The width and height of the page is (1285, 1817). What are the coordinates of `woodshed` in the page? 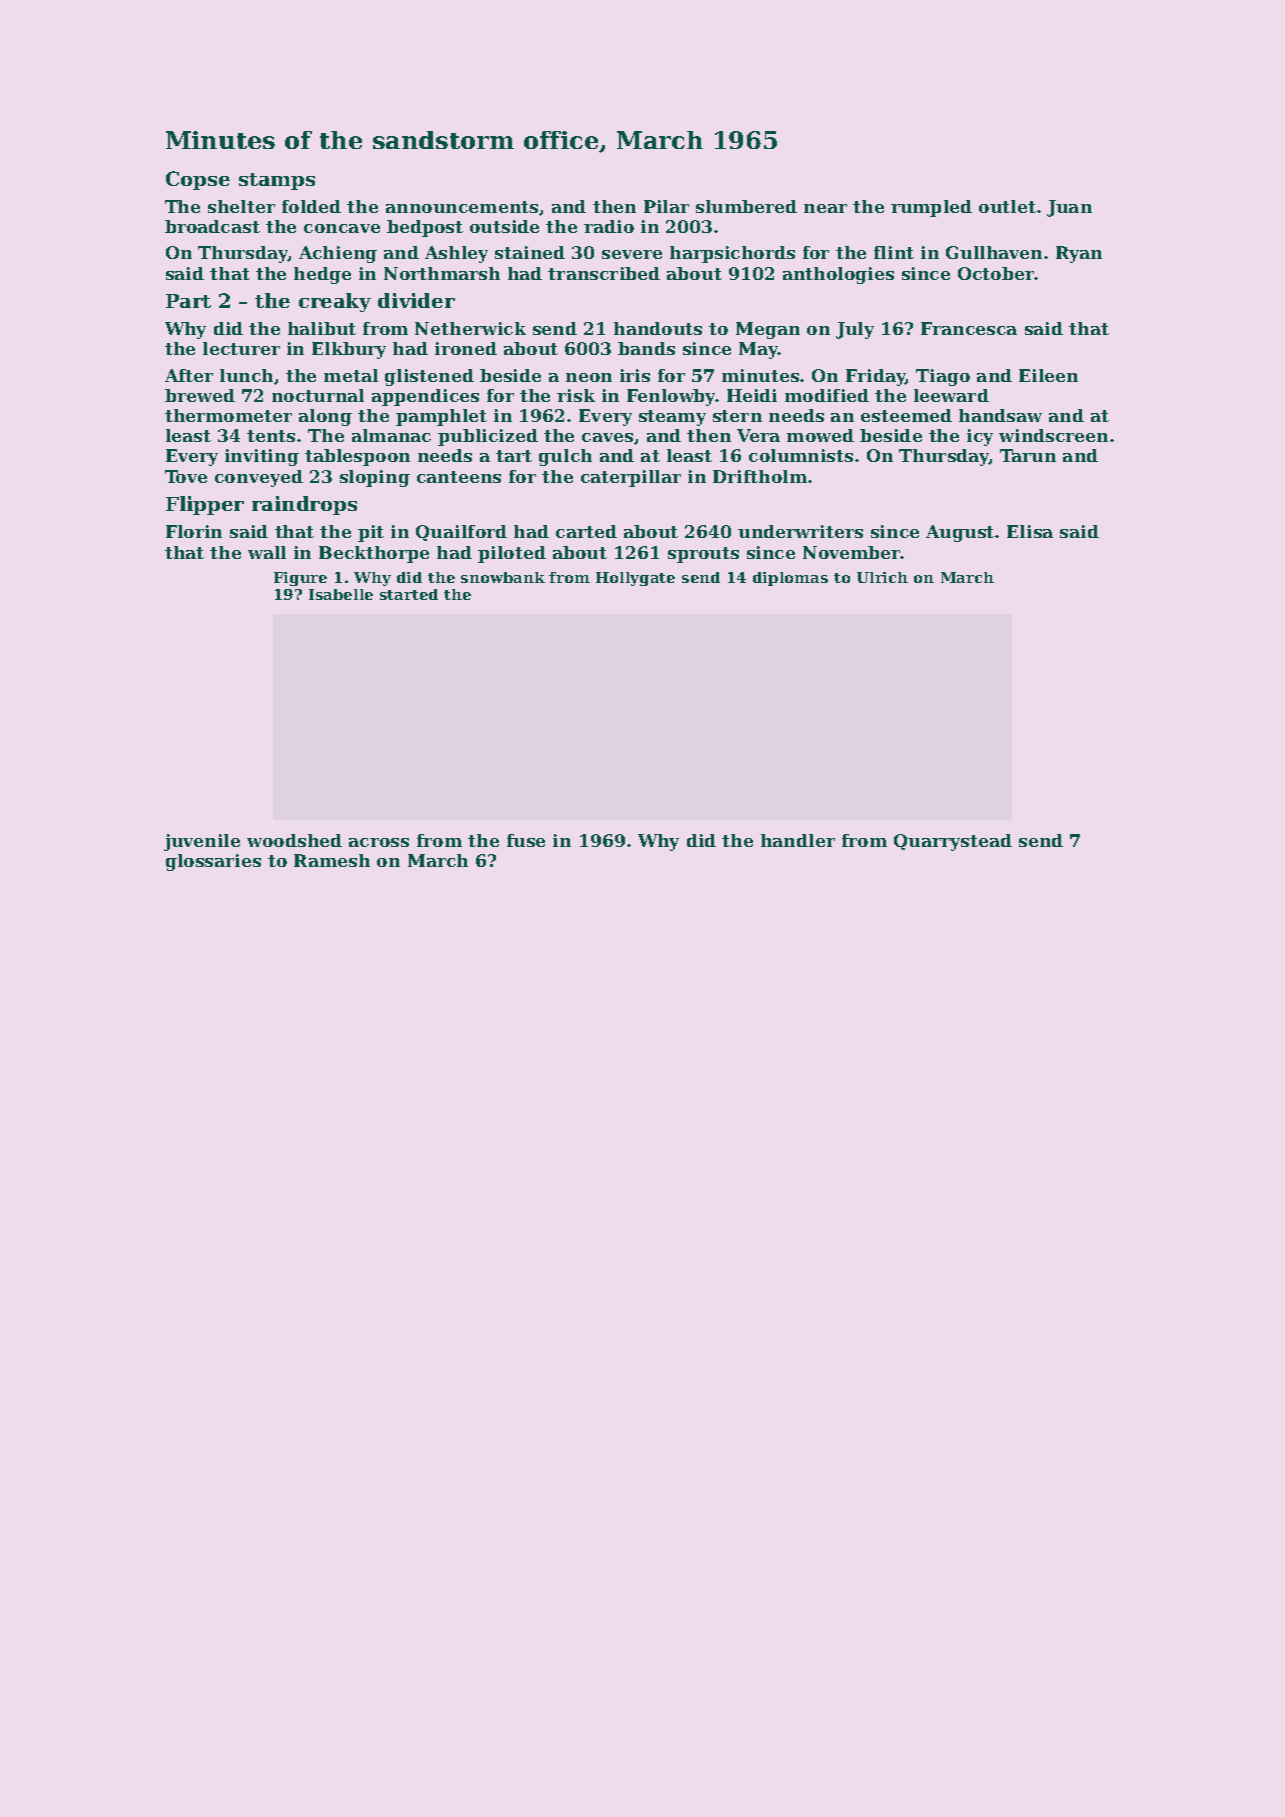 It's located at (294, 840).
